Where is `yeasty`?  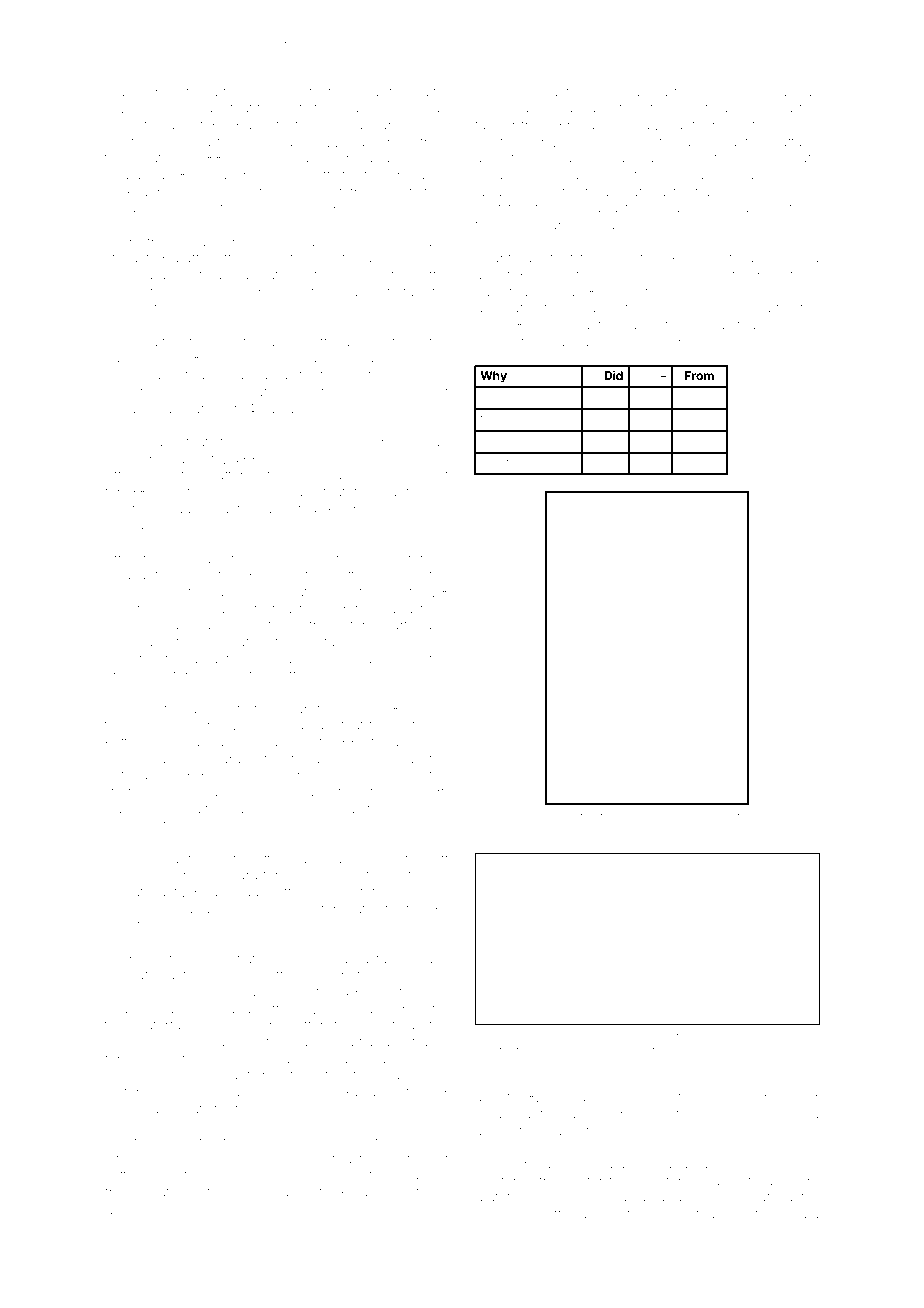
yeasty is located at coordinates (730, 818).
